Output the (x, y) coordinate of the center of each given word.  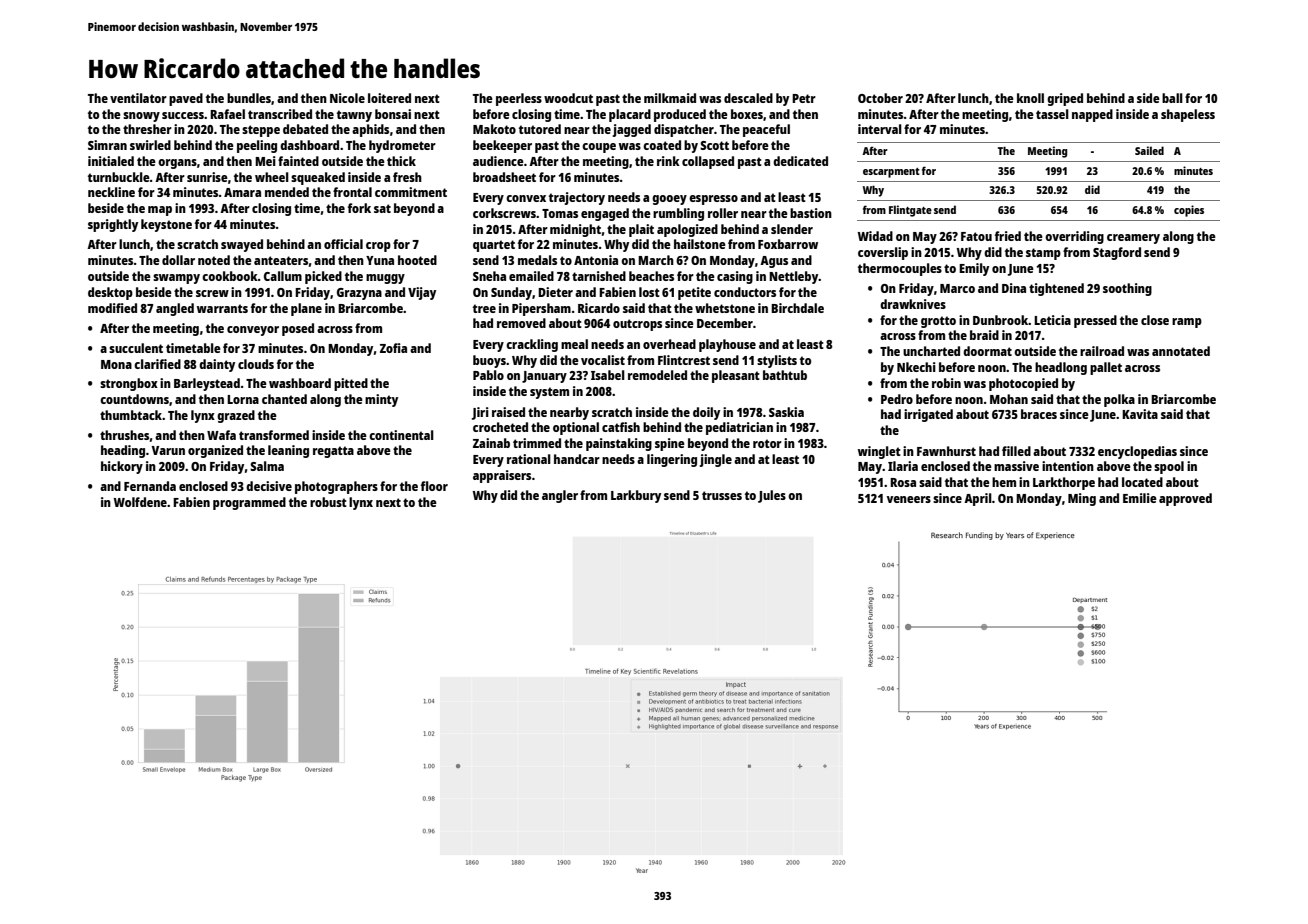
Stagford (1117, 253)
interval (880, 129)
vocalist (603, 360)
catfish (621, 427)
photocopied (1023, 384)
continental (401, 435)
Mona (116, 364)
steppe (261, 131)
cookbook (230, 276)
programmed (249, 503)
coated (662, 145)
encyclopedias (1137, 452)
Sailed (1149, 150)
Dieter (555, 292)
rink (668, 161)
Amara (242, 192)
